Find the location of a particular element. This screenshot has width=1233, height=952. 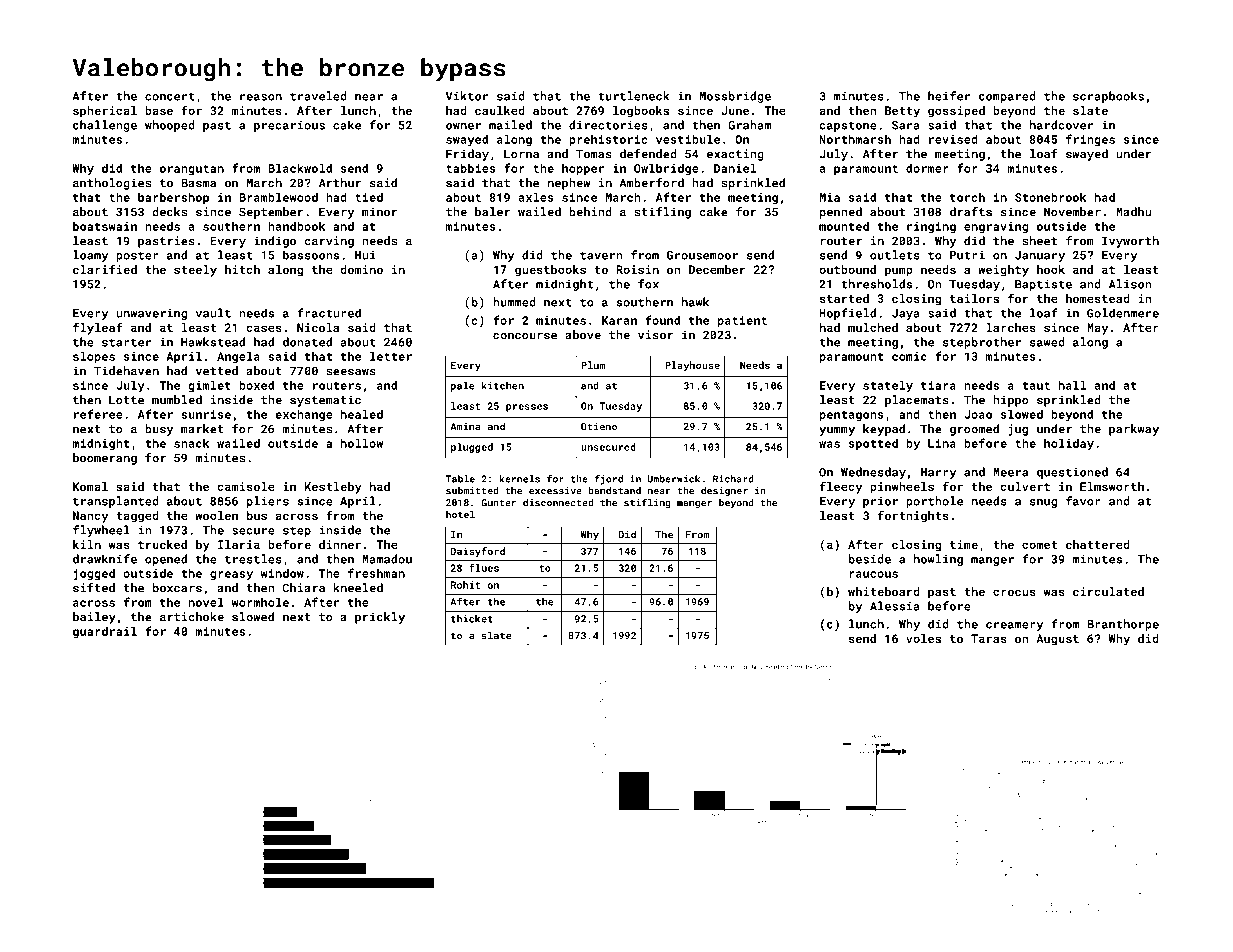

outbound is located at coordinates (847, 269).
